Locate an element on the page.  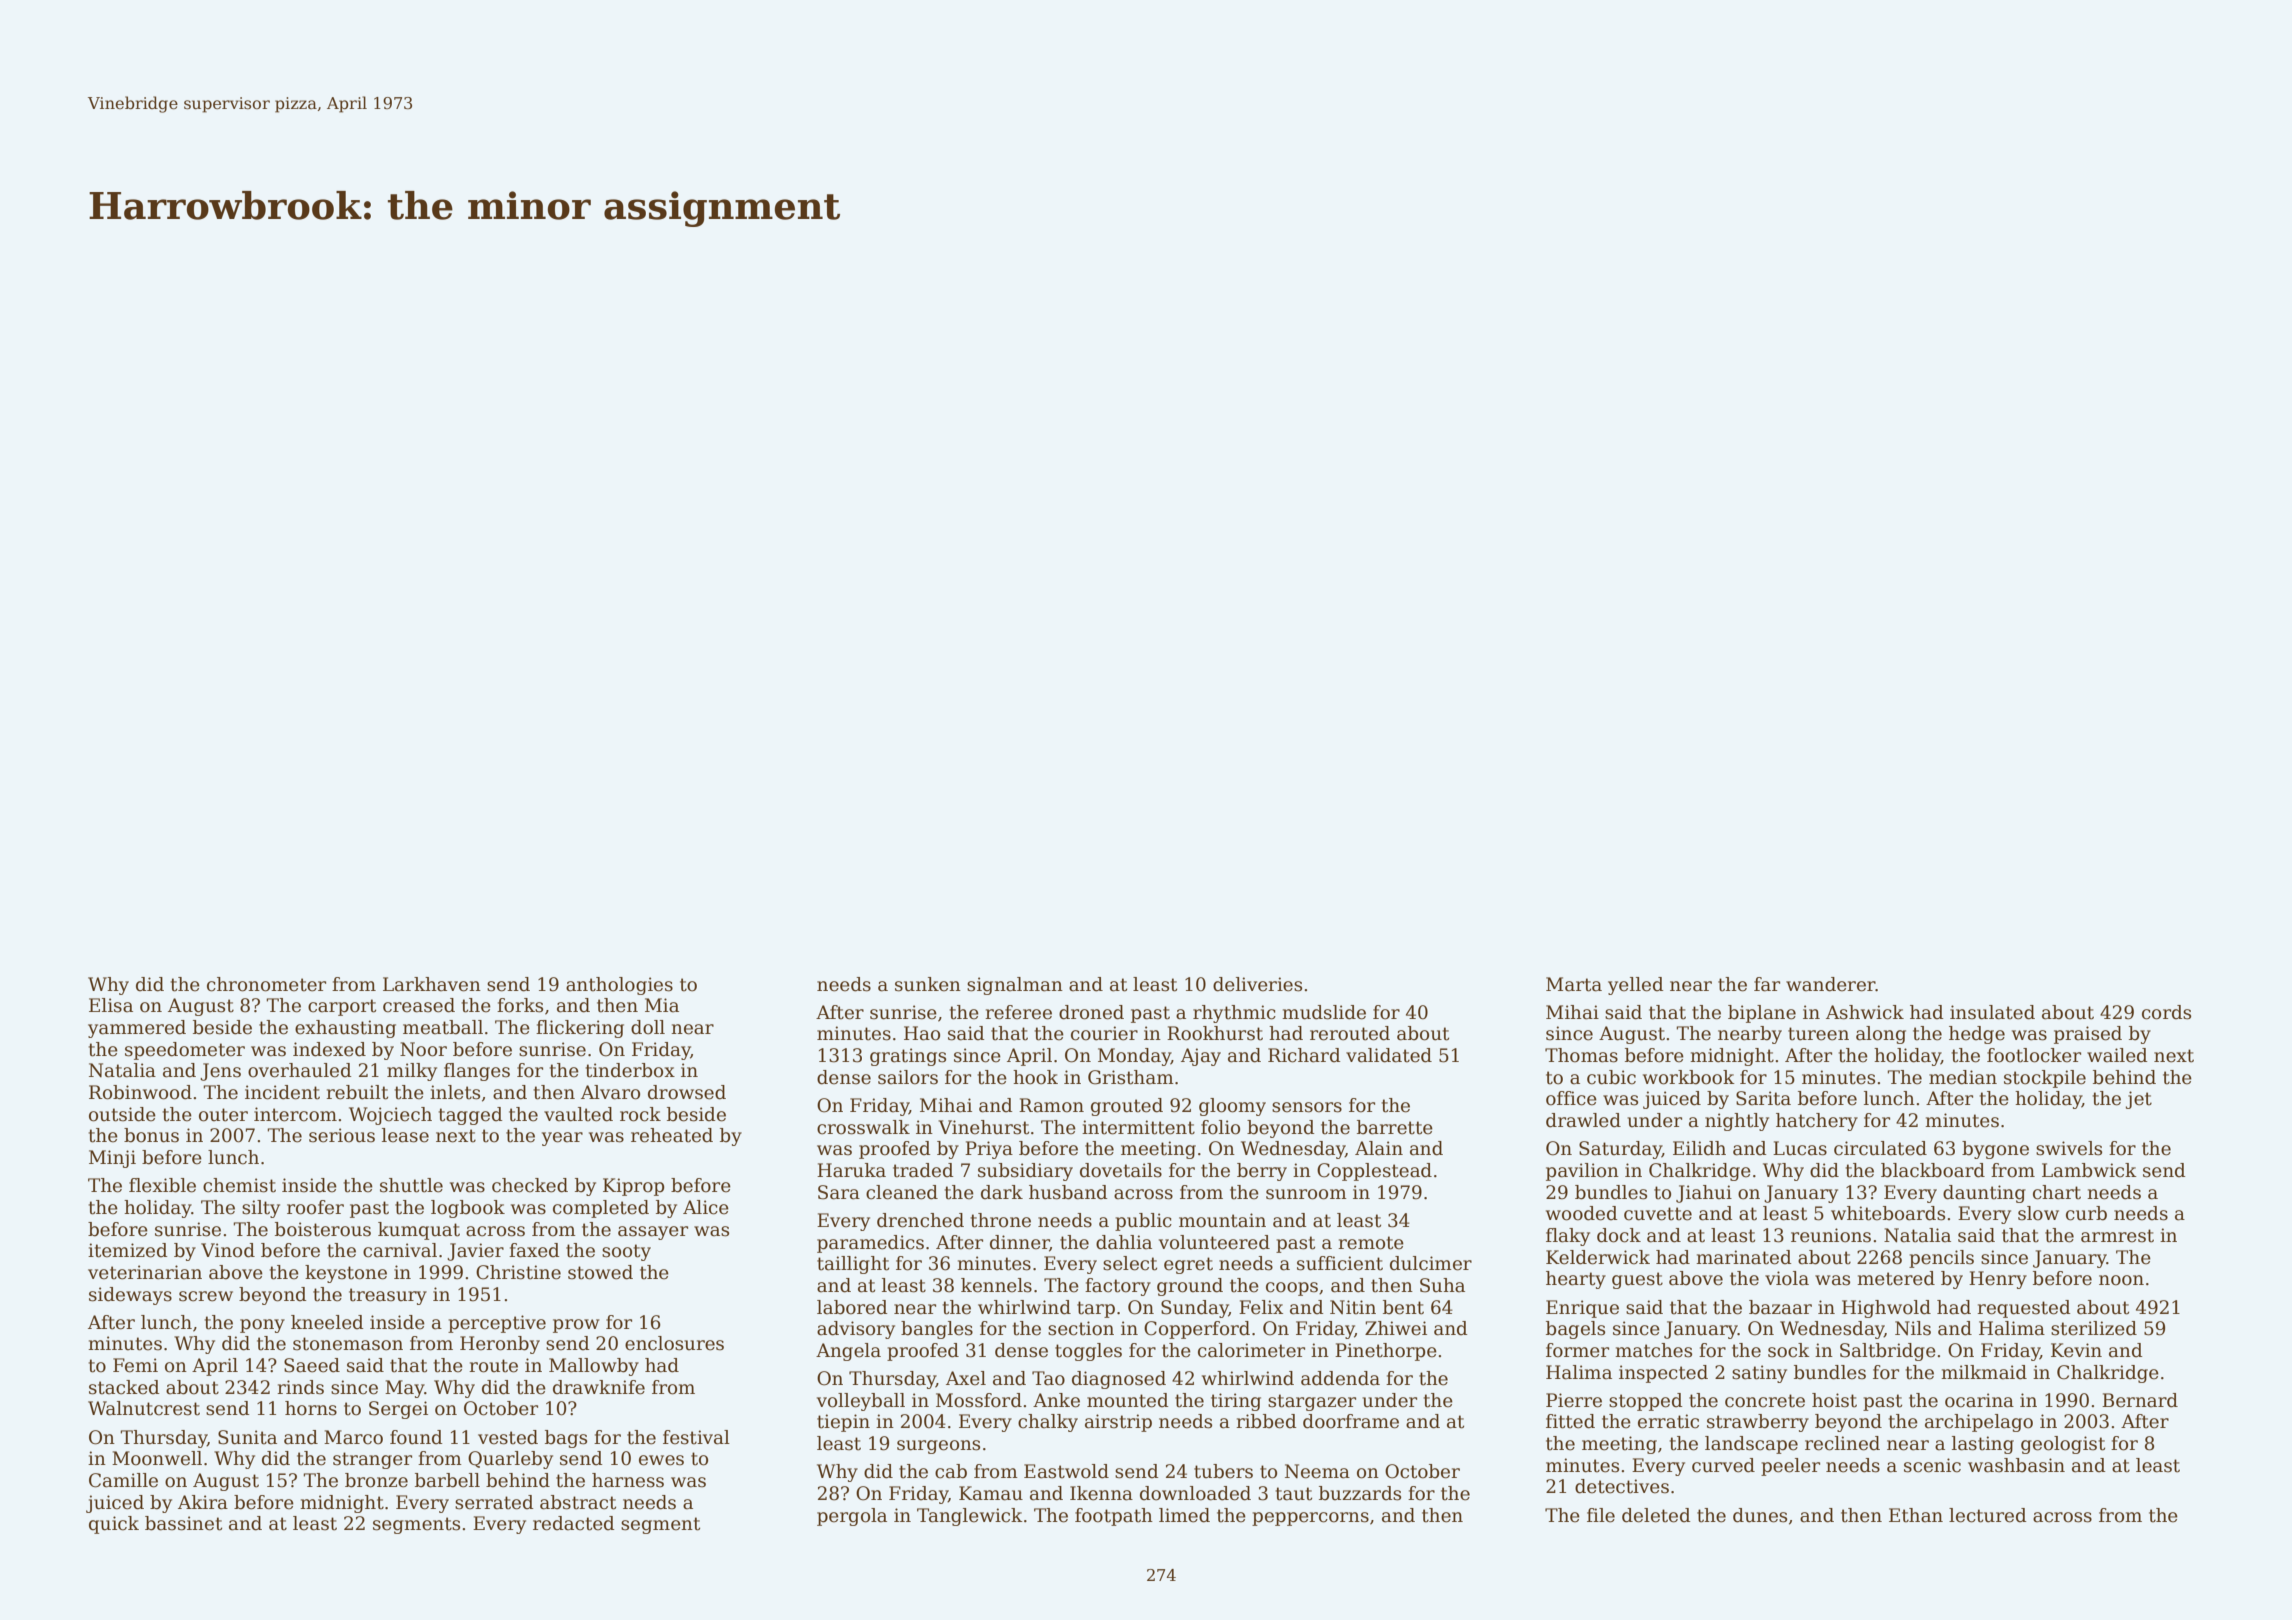
buzzards is located at coordinates (1360, 1493).
